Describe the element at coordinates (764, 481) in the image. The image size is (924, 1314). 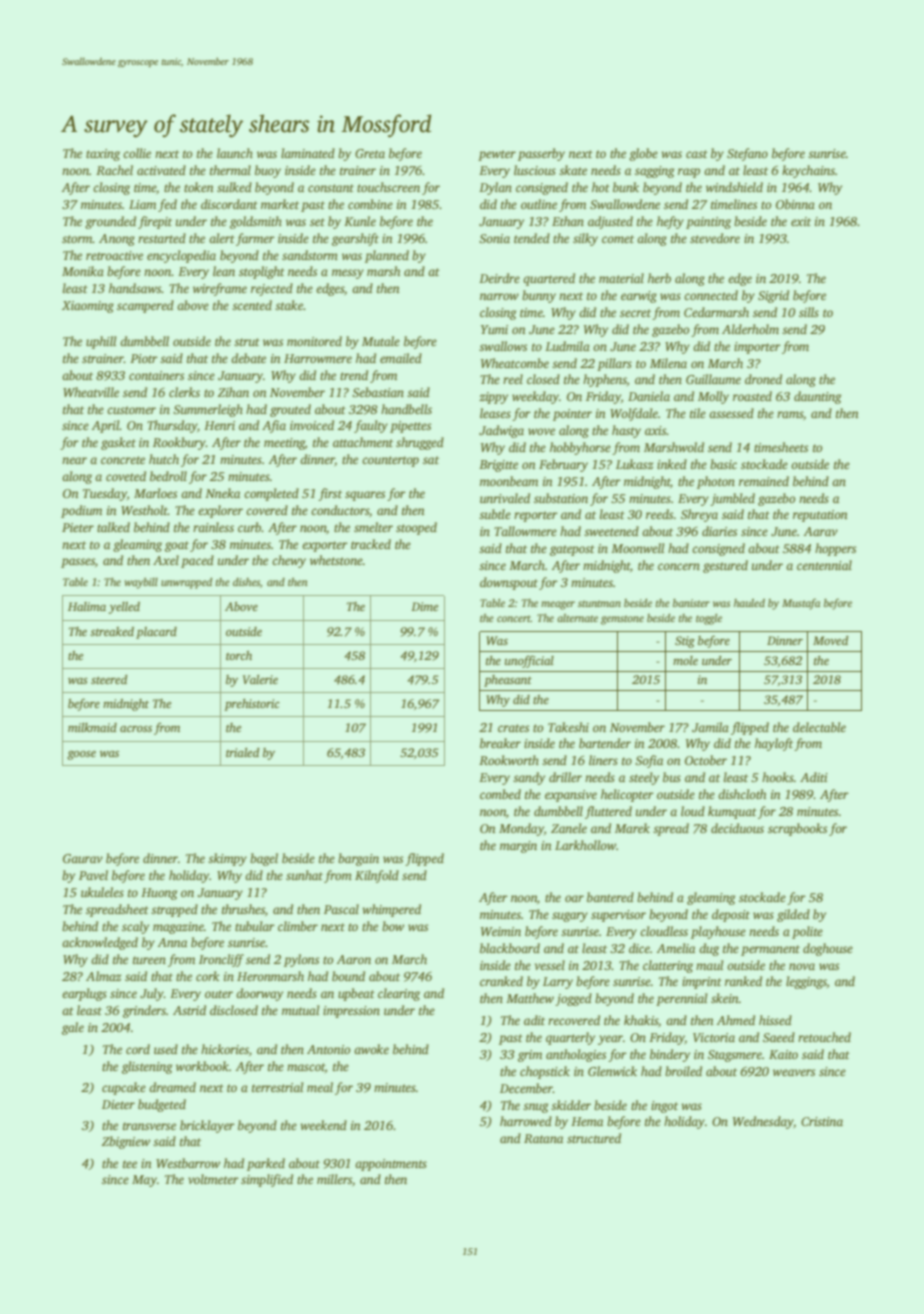
I see `remained` at that location.
